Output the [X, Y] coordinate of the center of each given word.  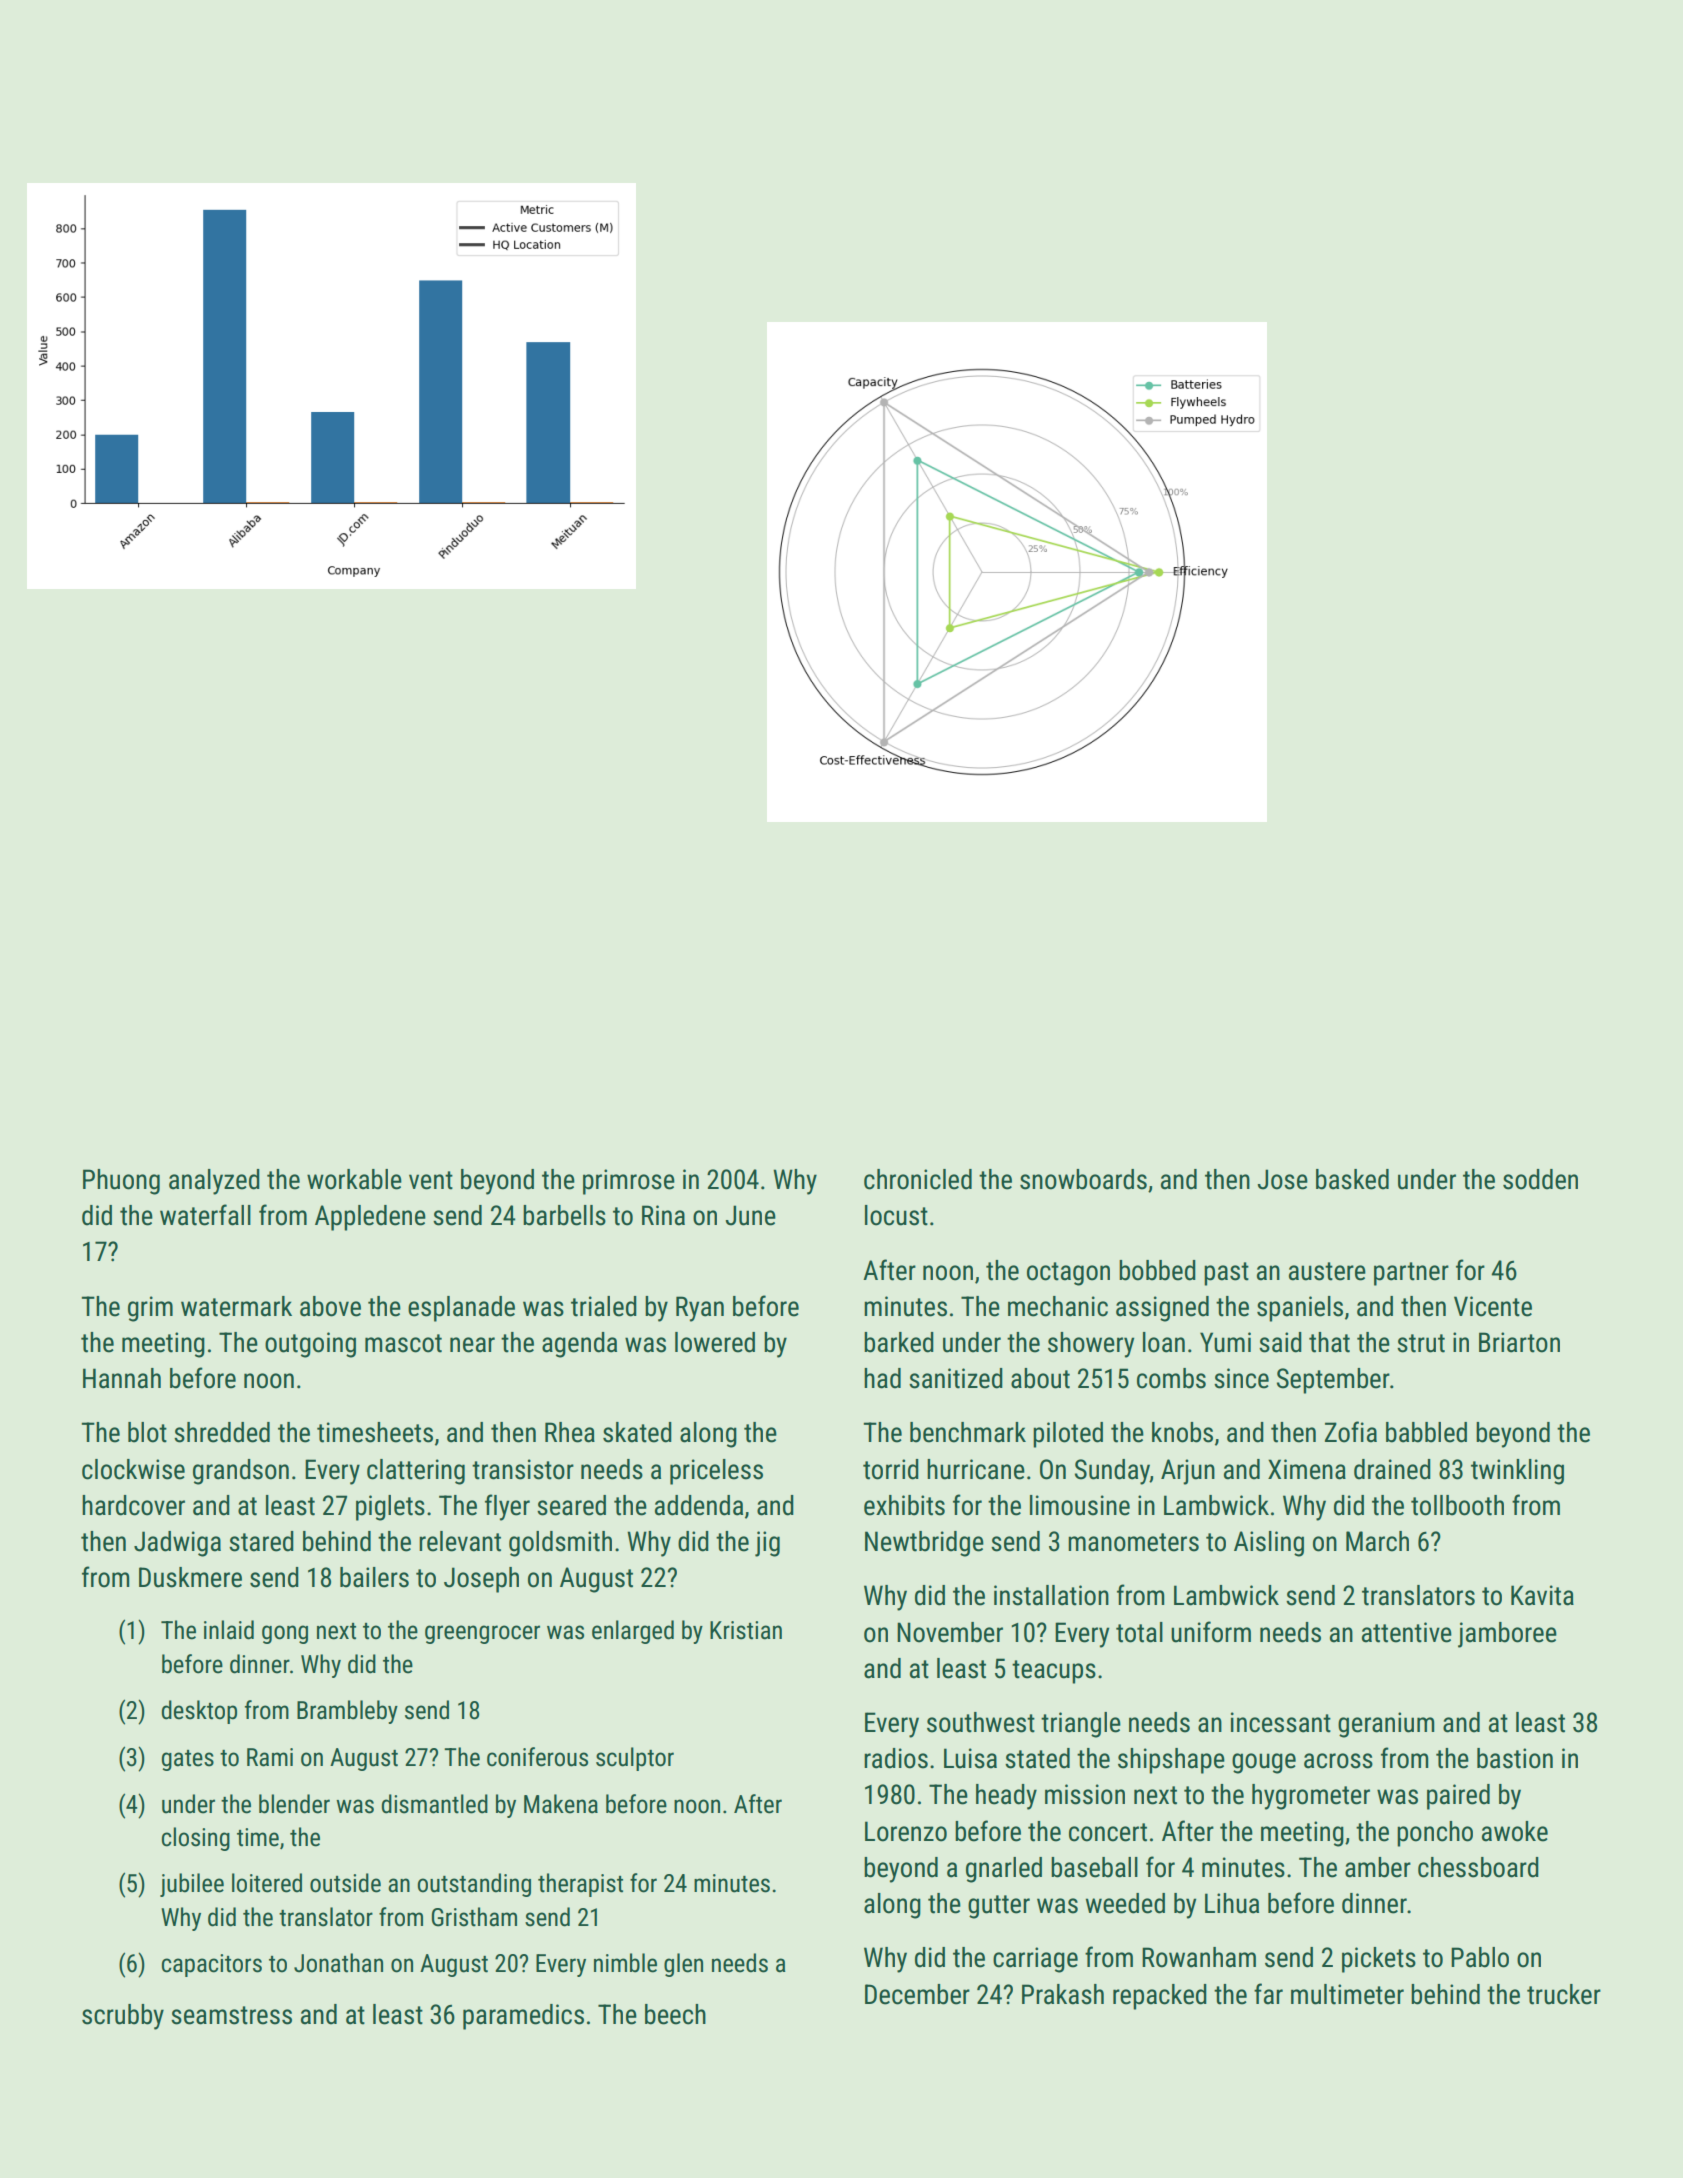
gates [188, 1760]
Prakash [1063, 1994]
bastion [1515, 1758]
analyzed [214, 1182]
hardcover [133, 1505]
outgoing [310, 1345]
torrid [891, 1469]
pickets [1379, 1960]
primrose [629, 1182]
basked [1352, 1179]
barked [899, 1342]
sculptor [635, 1759]
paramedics [523, 2017]
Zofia [1351, 1432]
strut [1421, 1343]
